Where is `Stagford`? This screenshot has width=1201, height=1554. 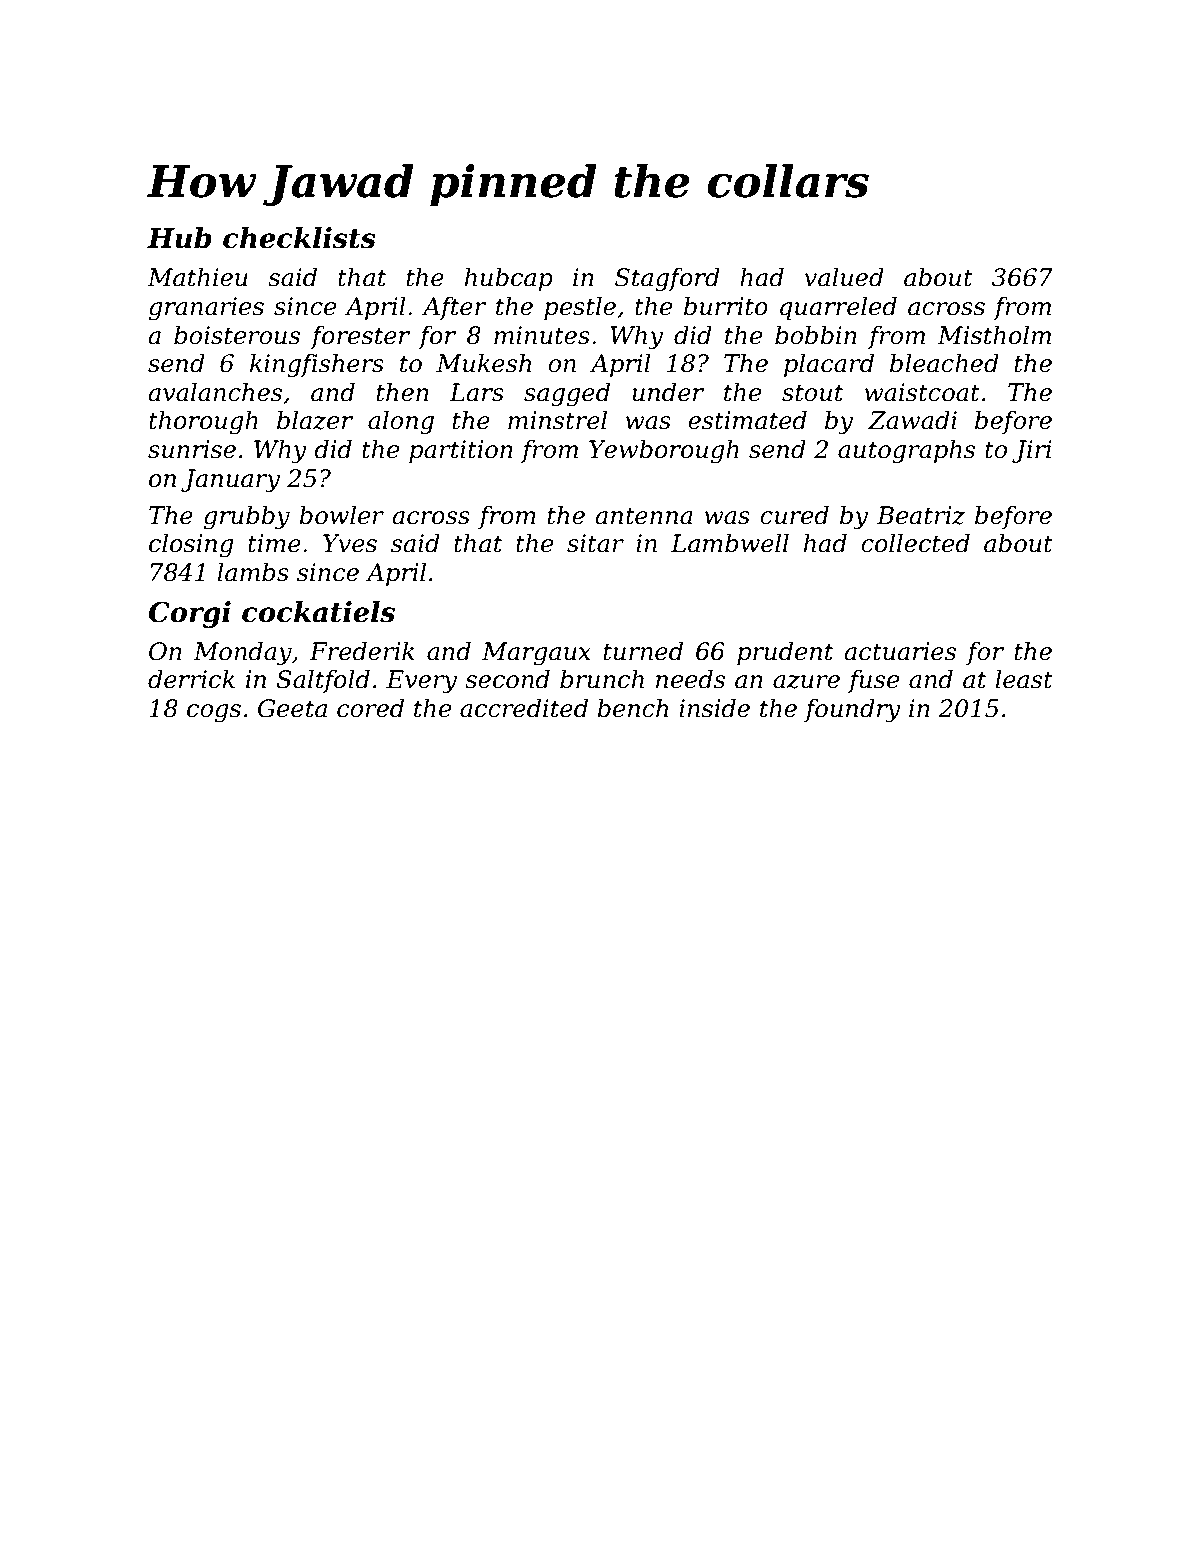
Stagford is located at coordinates (667, 279).
